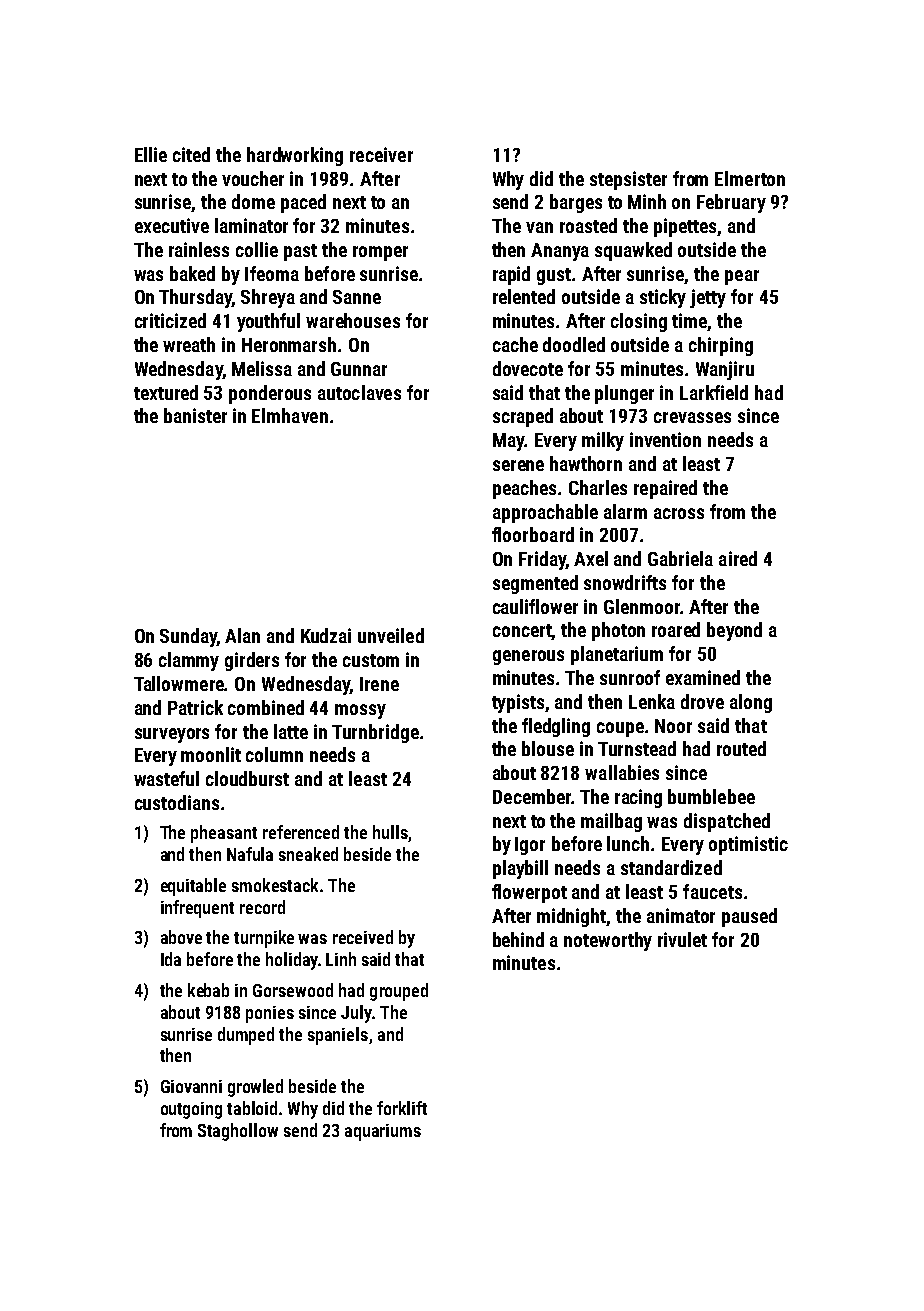  What do you see at coordinates (191, 1110) in the screenshot?
I see `outgoing` at bounding box center [191, 1110].
